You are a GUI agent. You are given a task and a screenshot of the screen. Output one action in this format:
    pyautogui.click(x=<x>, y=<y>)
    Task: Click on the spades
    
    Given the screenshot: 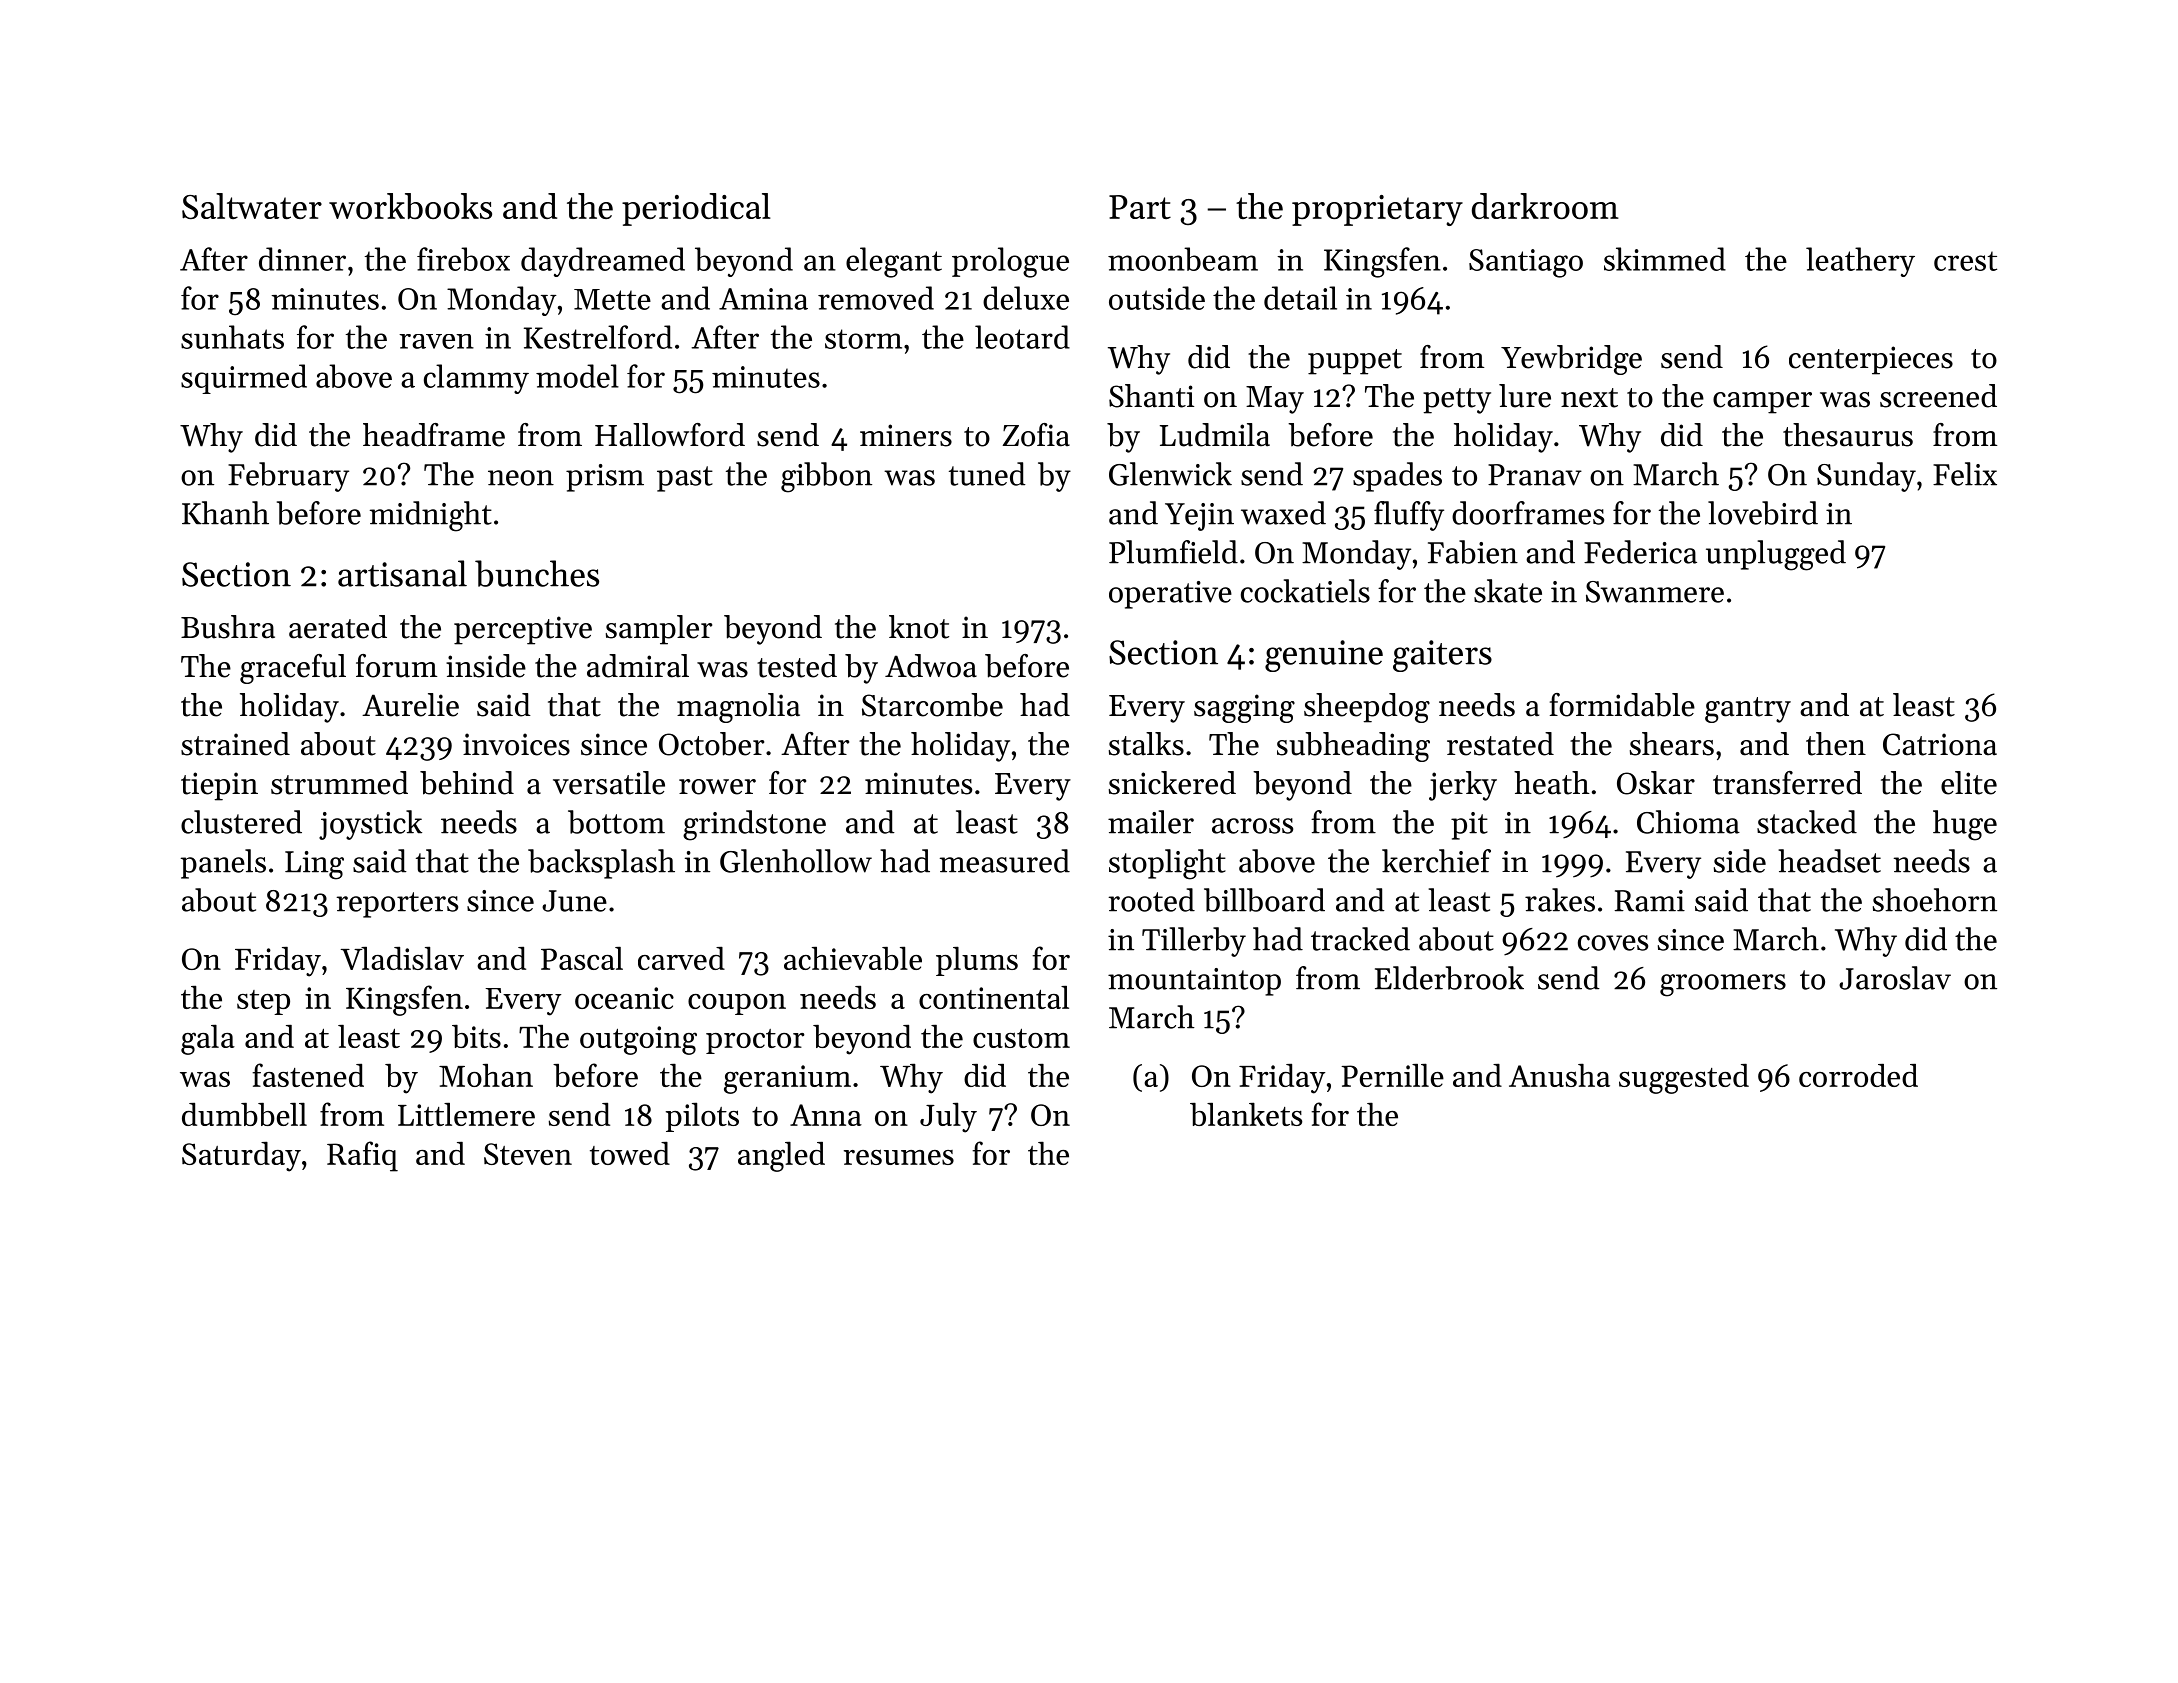 What is the action you would take?
    pyautogui.click(x=1397, y=477)
